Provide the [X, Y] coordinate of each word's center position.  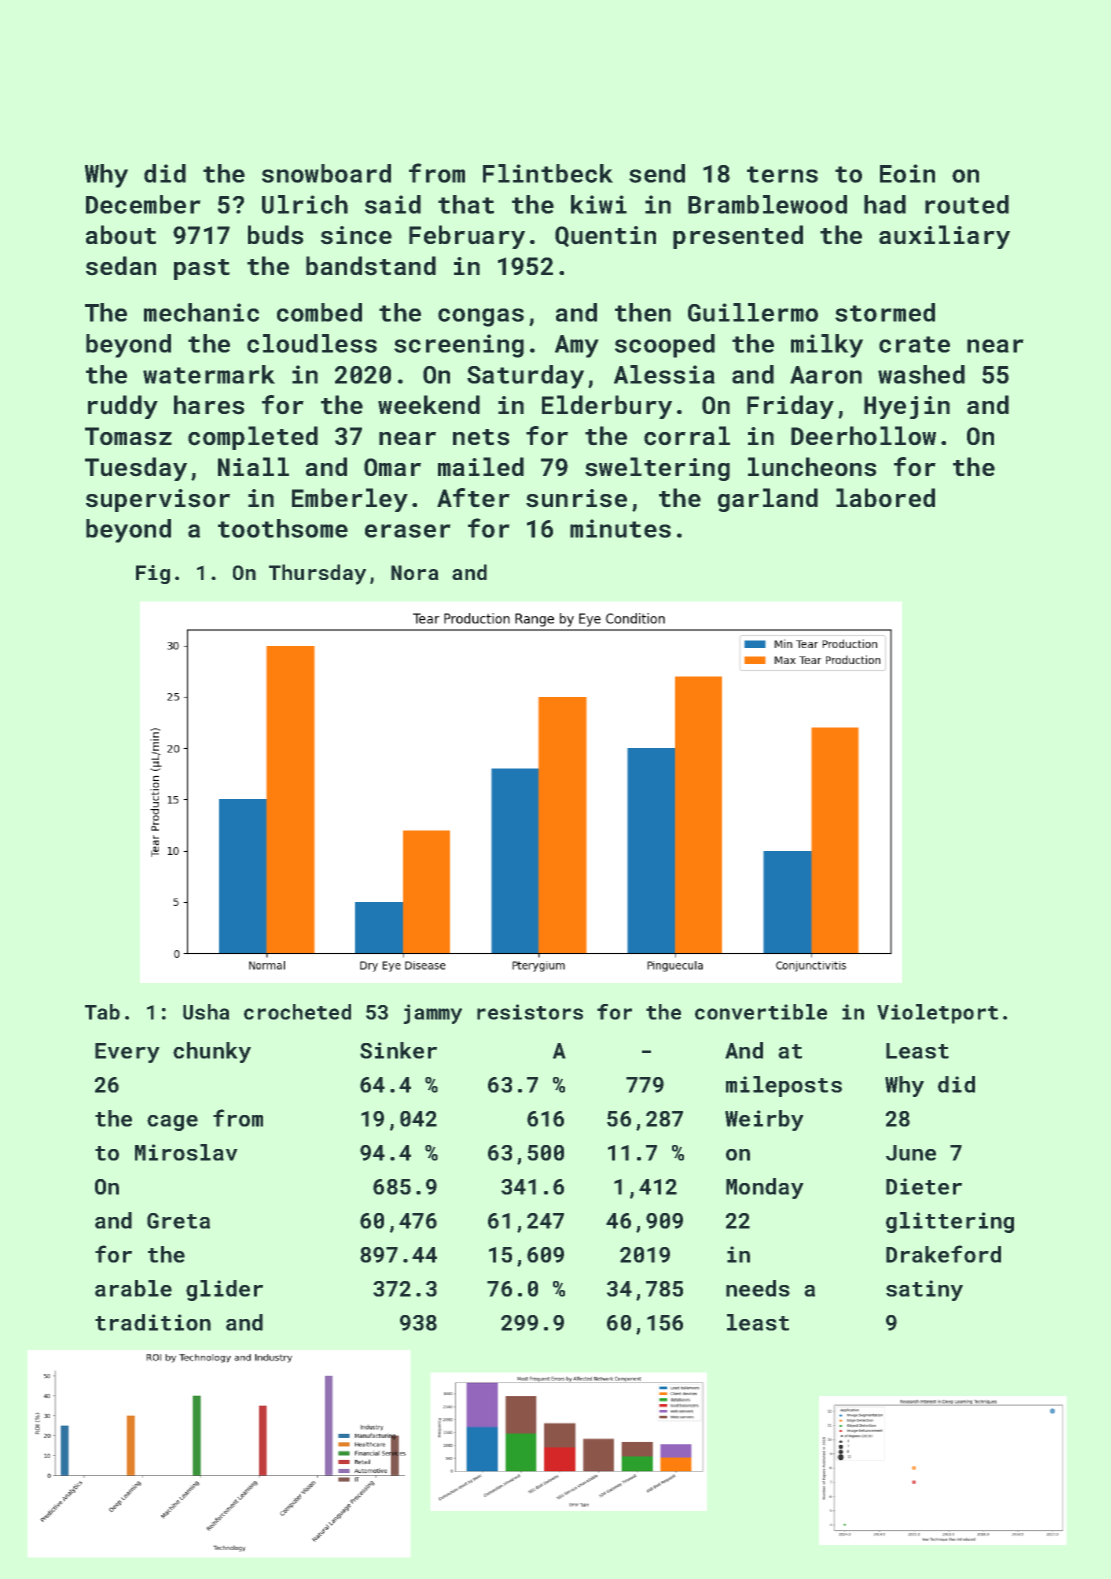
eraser [407, 531]
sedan [121, 265]
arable [133, 1288]
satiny [924, 1290]
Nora [414, 572]
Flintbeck [548, 173]
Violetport [937, 1014]
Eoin [907, 173]
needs [758, 1288]
